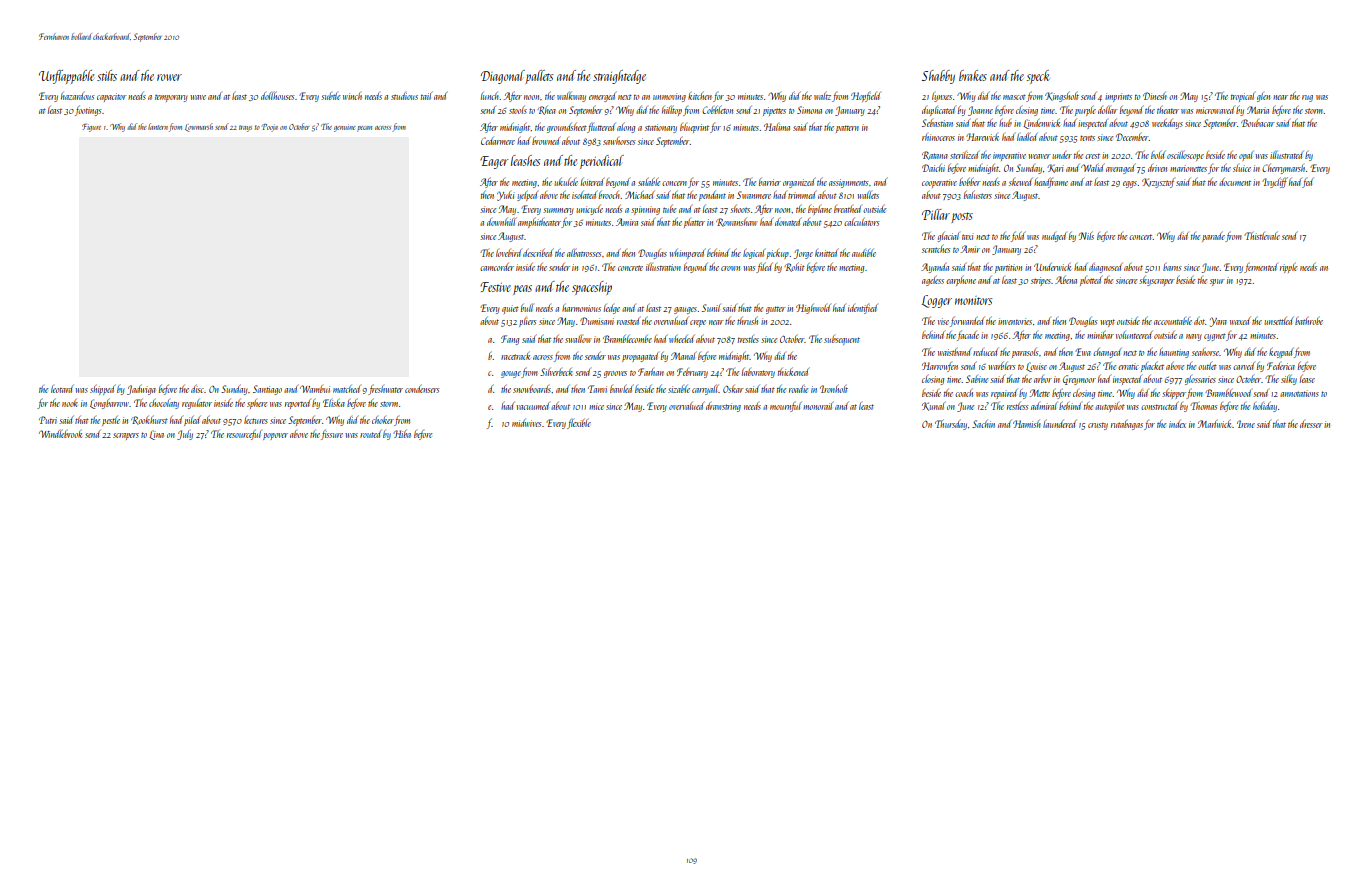 The width and height of the screenshot is (1372, 887). Describe the element at coordinates (951, 424) in the screenshot. I see `Thursday` at that location.
